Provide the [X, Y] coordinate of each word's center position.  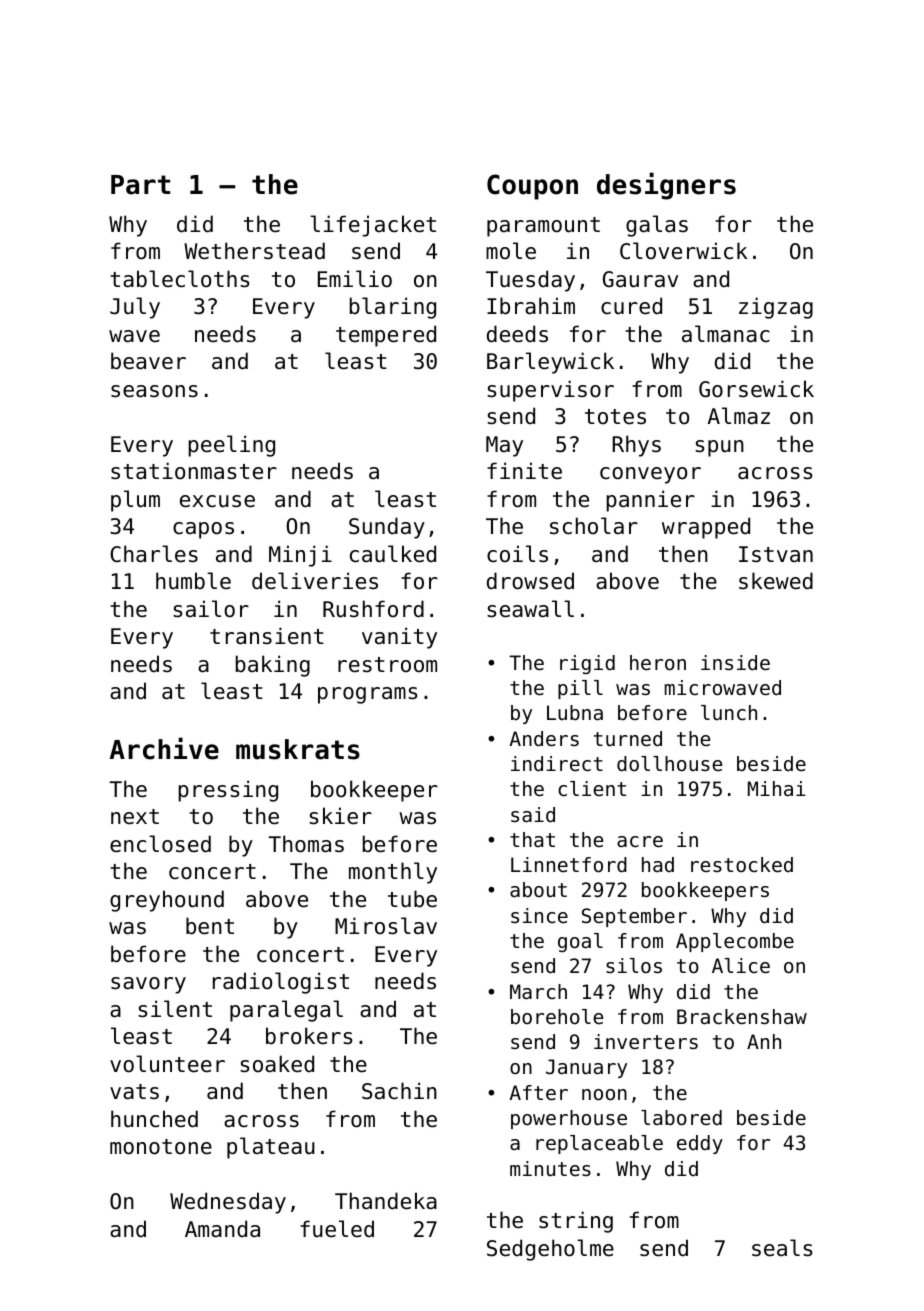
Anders [544, 739]
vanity [399, 638]
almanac [726, 334]
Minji [300, 556]
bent [210, 926]
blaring [393, 308]
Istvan [776, 554]
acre [640, 842]
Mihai [777, 788]
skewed [776, 581]
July [135, 308]
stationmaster [194, 471]
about [538, 889]
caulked [393, 554]
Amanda [222, 1229]
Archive [164, 748]
